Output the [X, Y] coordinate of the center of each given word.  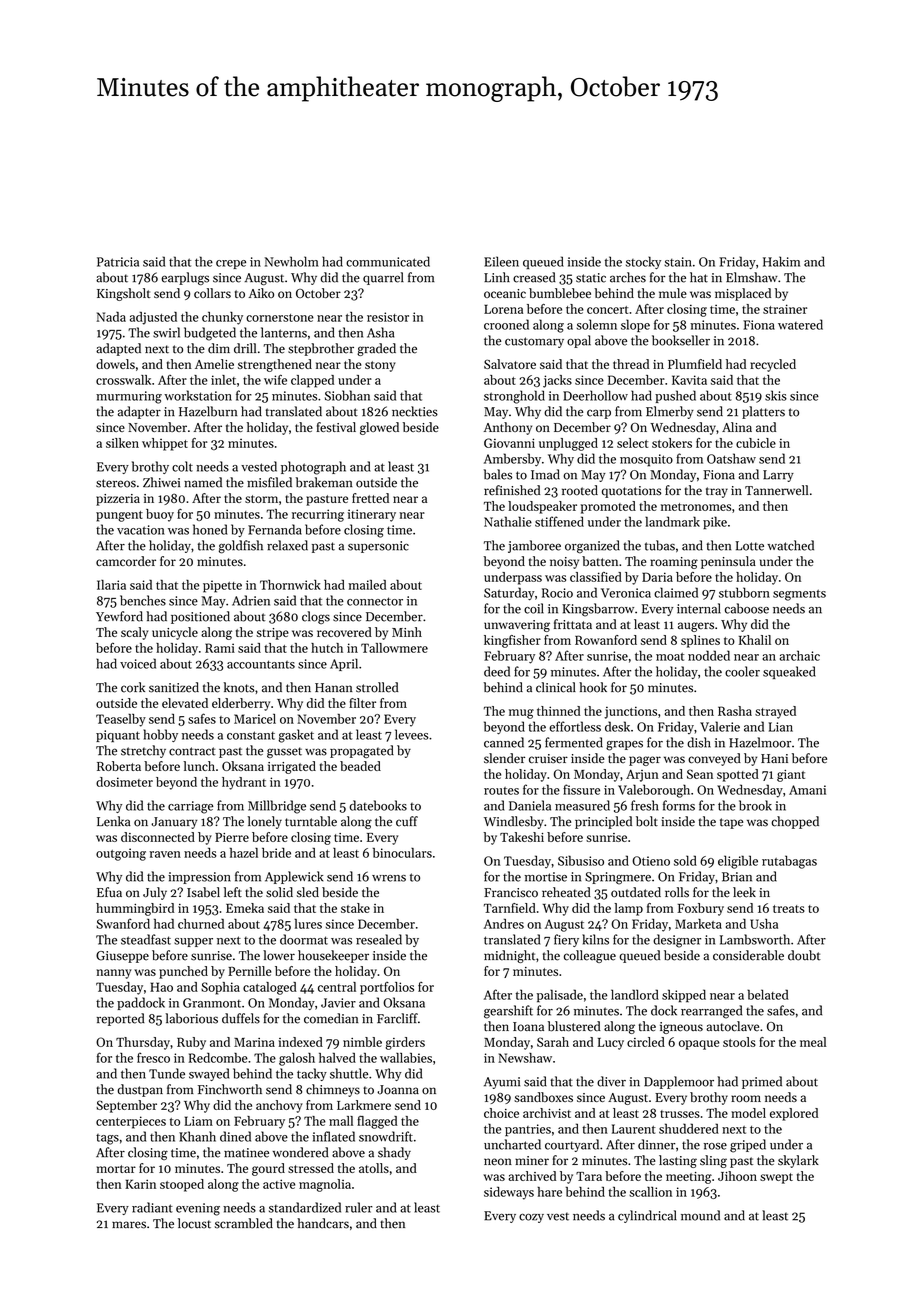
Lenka [114, 821]
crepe [231, 264]
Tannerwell [776, 490]
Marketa [698, 924]
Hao [161, 987]
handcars [323, 1223]
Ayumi [502, 1083]
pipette [222, 586]
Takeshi [522, 837]
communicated [388, 261]
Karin [140, 1184]
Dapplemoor [679, 1082]
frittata [573, 624]
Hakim [781, 261]
